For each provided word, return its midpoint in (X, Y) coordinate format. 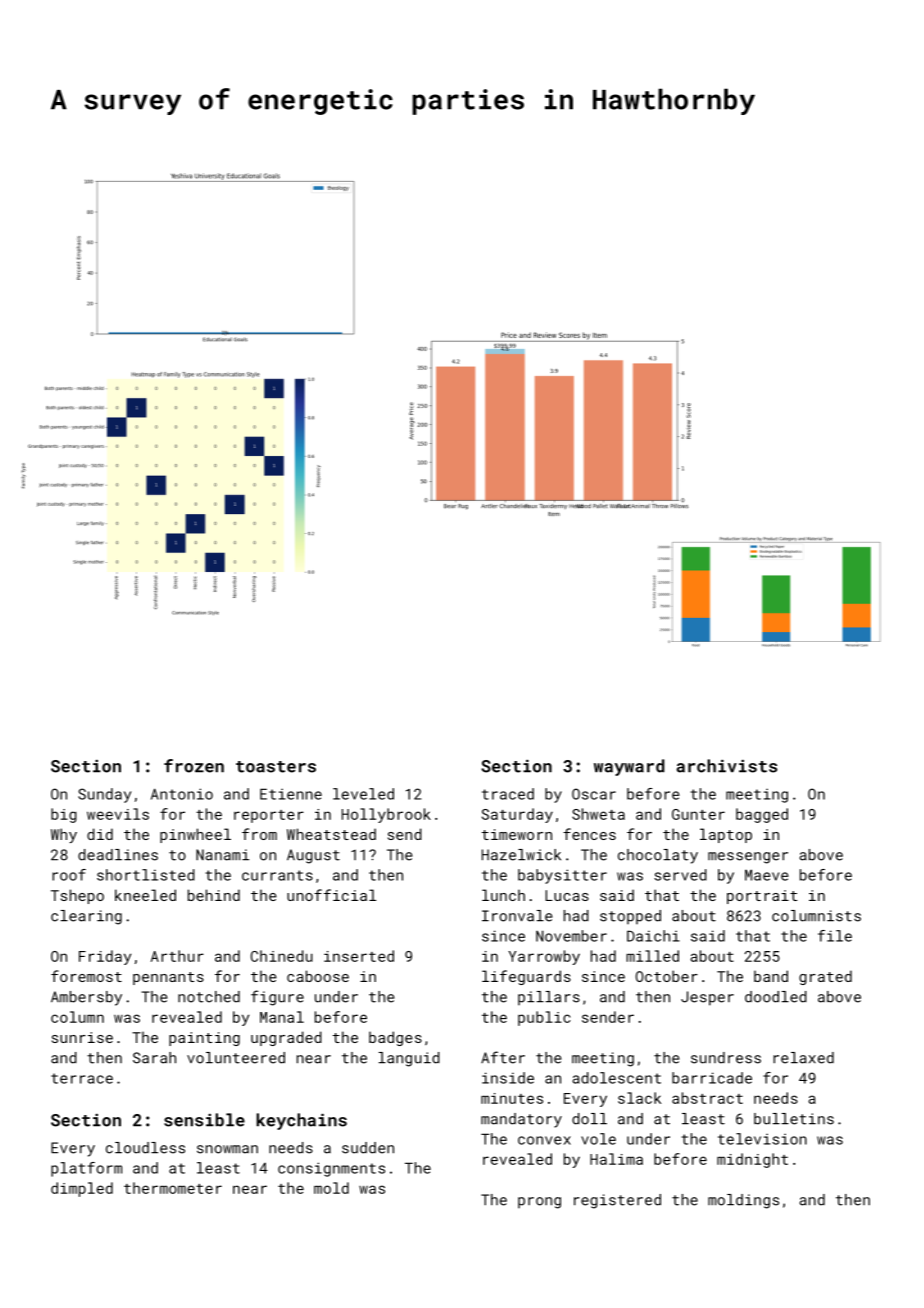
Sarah (154, 1058)
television (762, 1139)
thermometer (173, 1188)
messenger (748, 858)
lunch (503, 895)
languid (409, 1059)
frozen (194, 766)
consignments (331, 1169)
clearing (86, 917)
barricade (712, 1078)
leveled (363, 794)
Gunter (698, 814)
